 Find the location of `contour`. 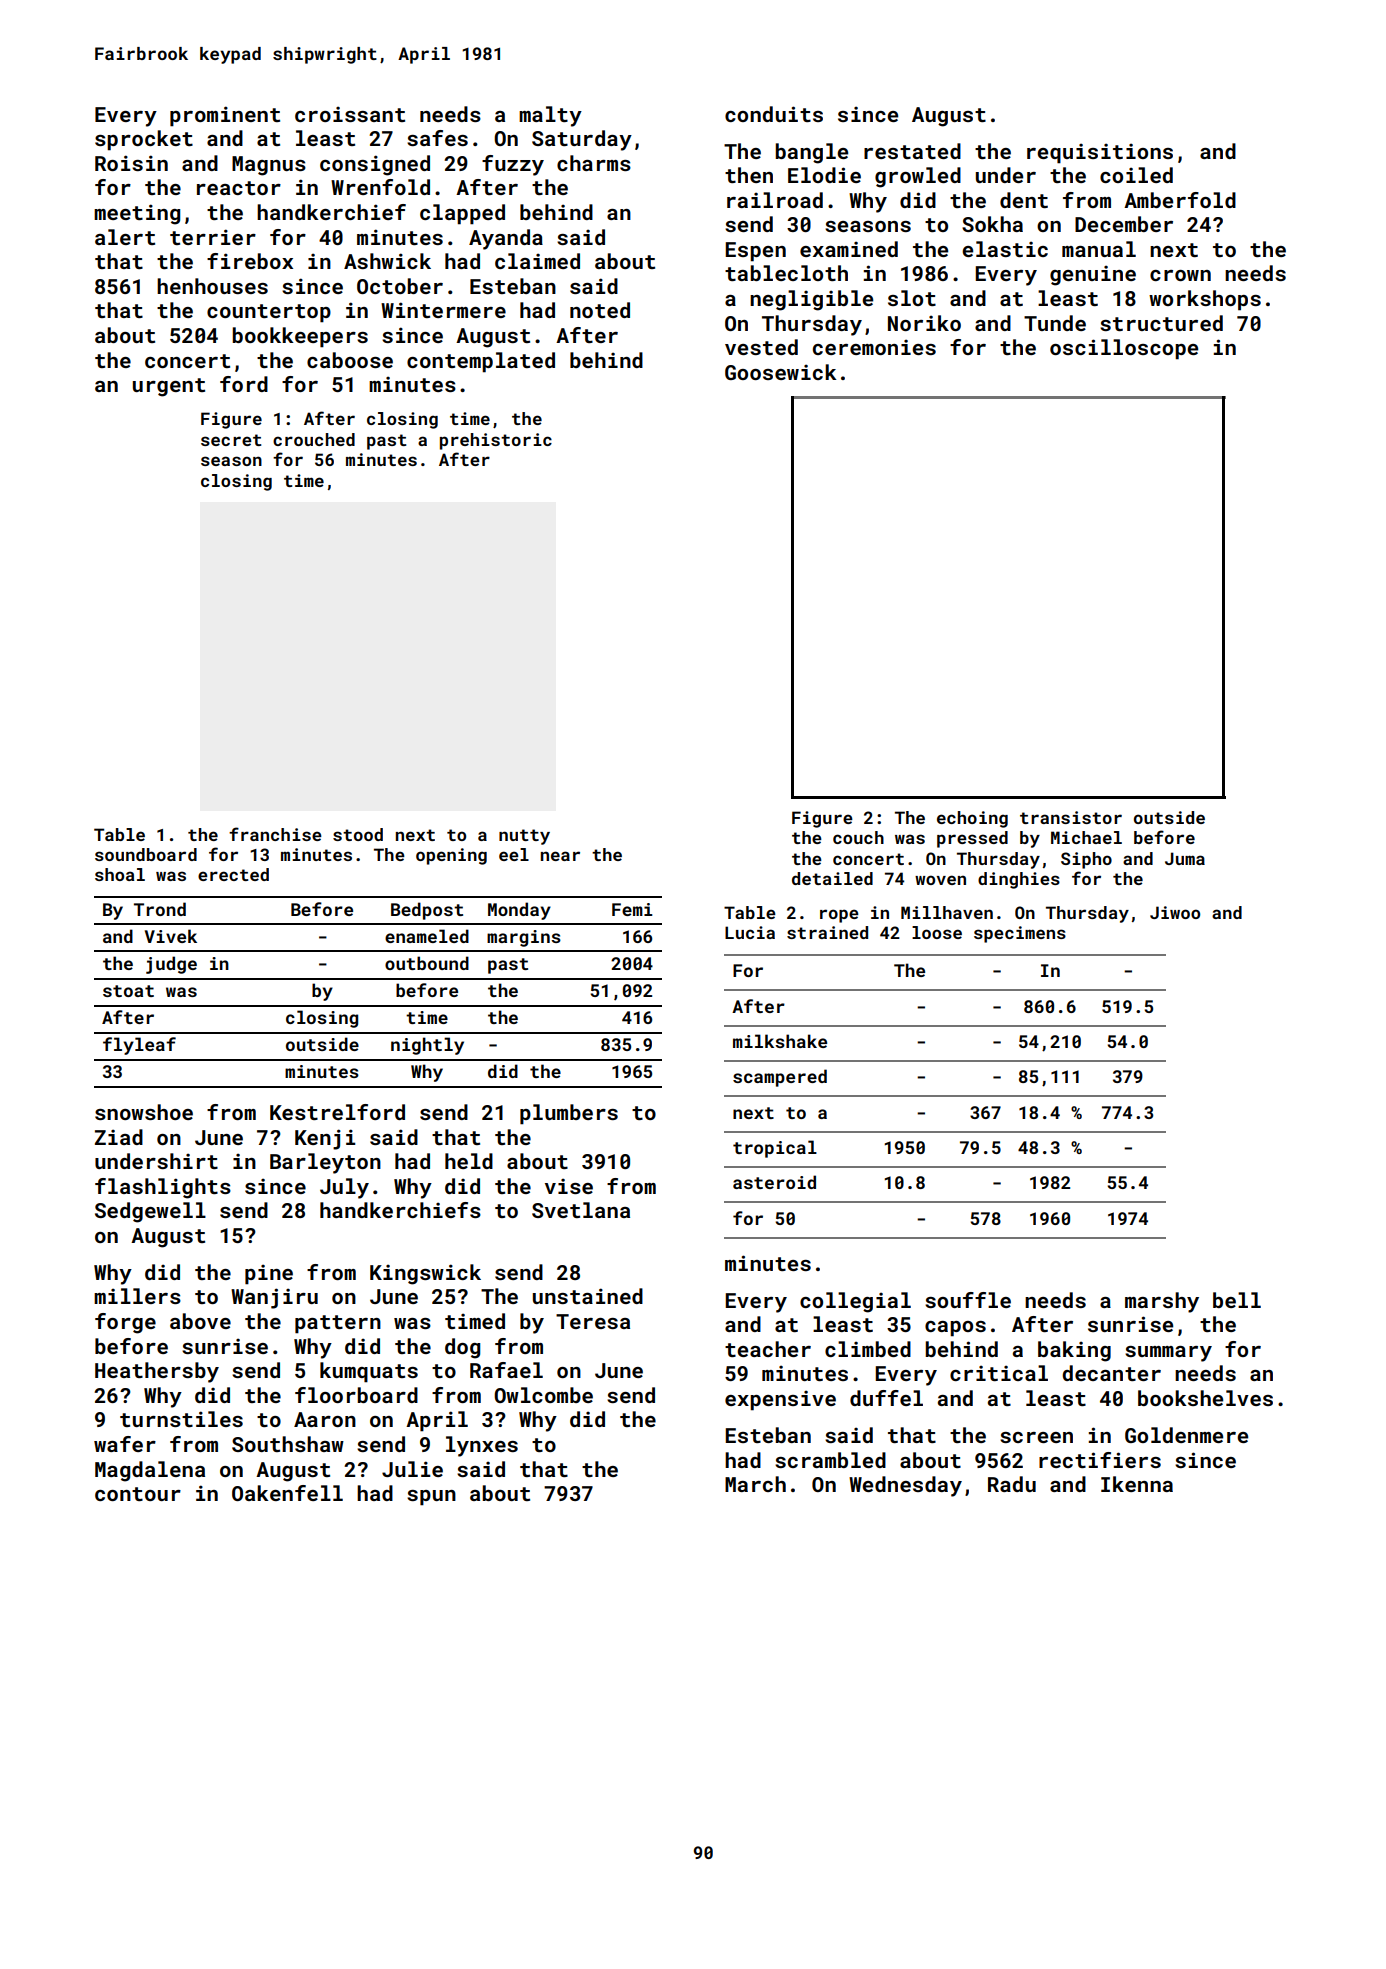

contour is located at coordinates (138, 1494).
